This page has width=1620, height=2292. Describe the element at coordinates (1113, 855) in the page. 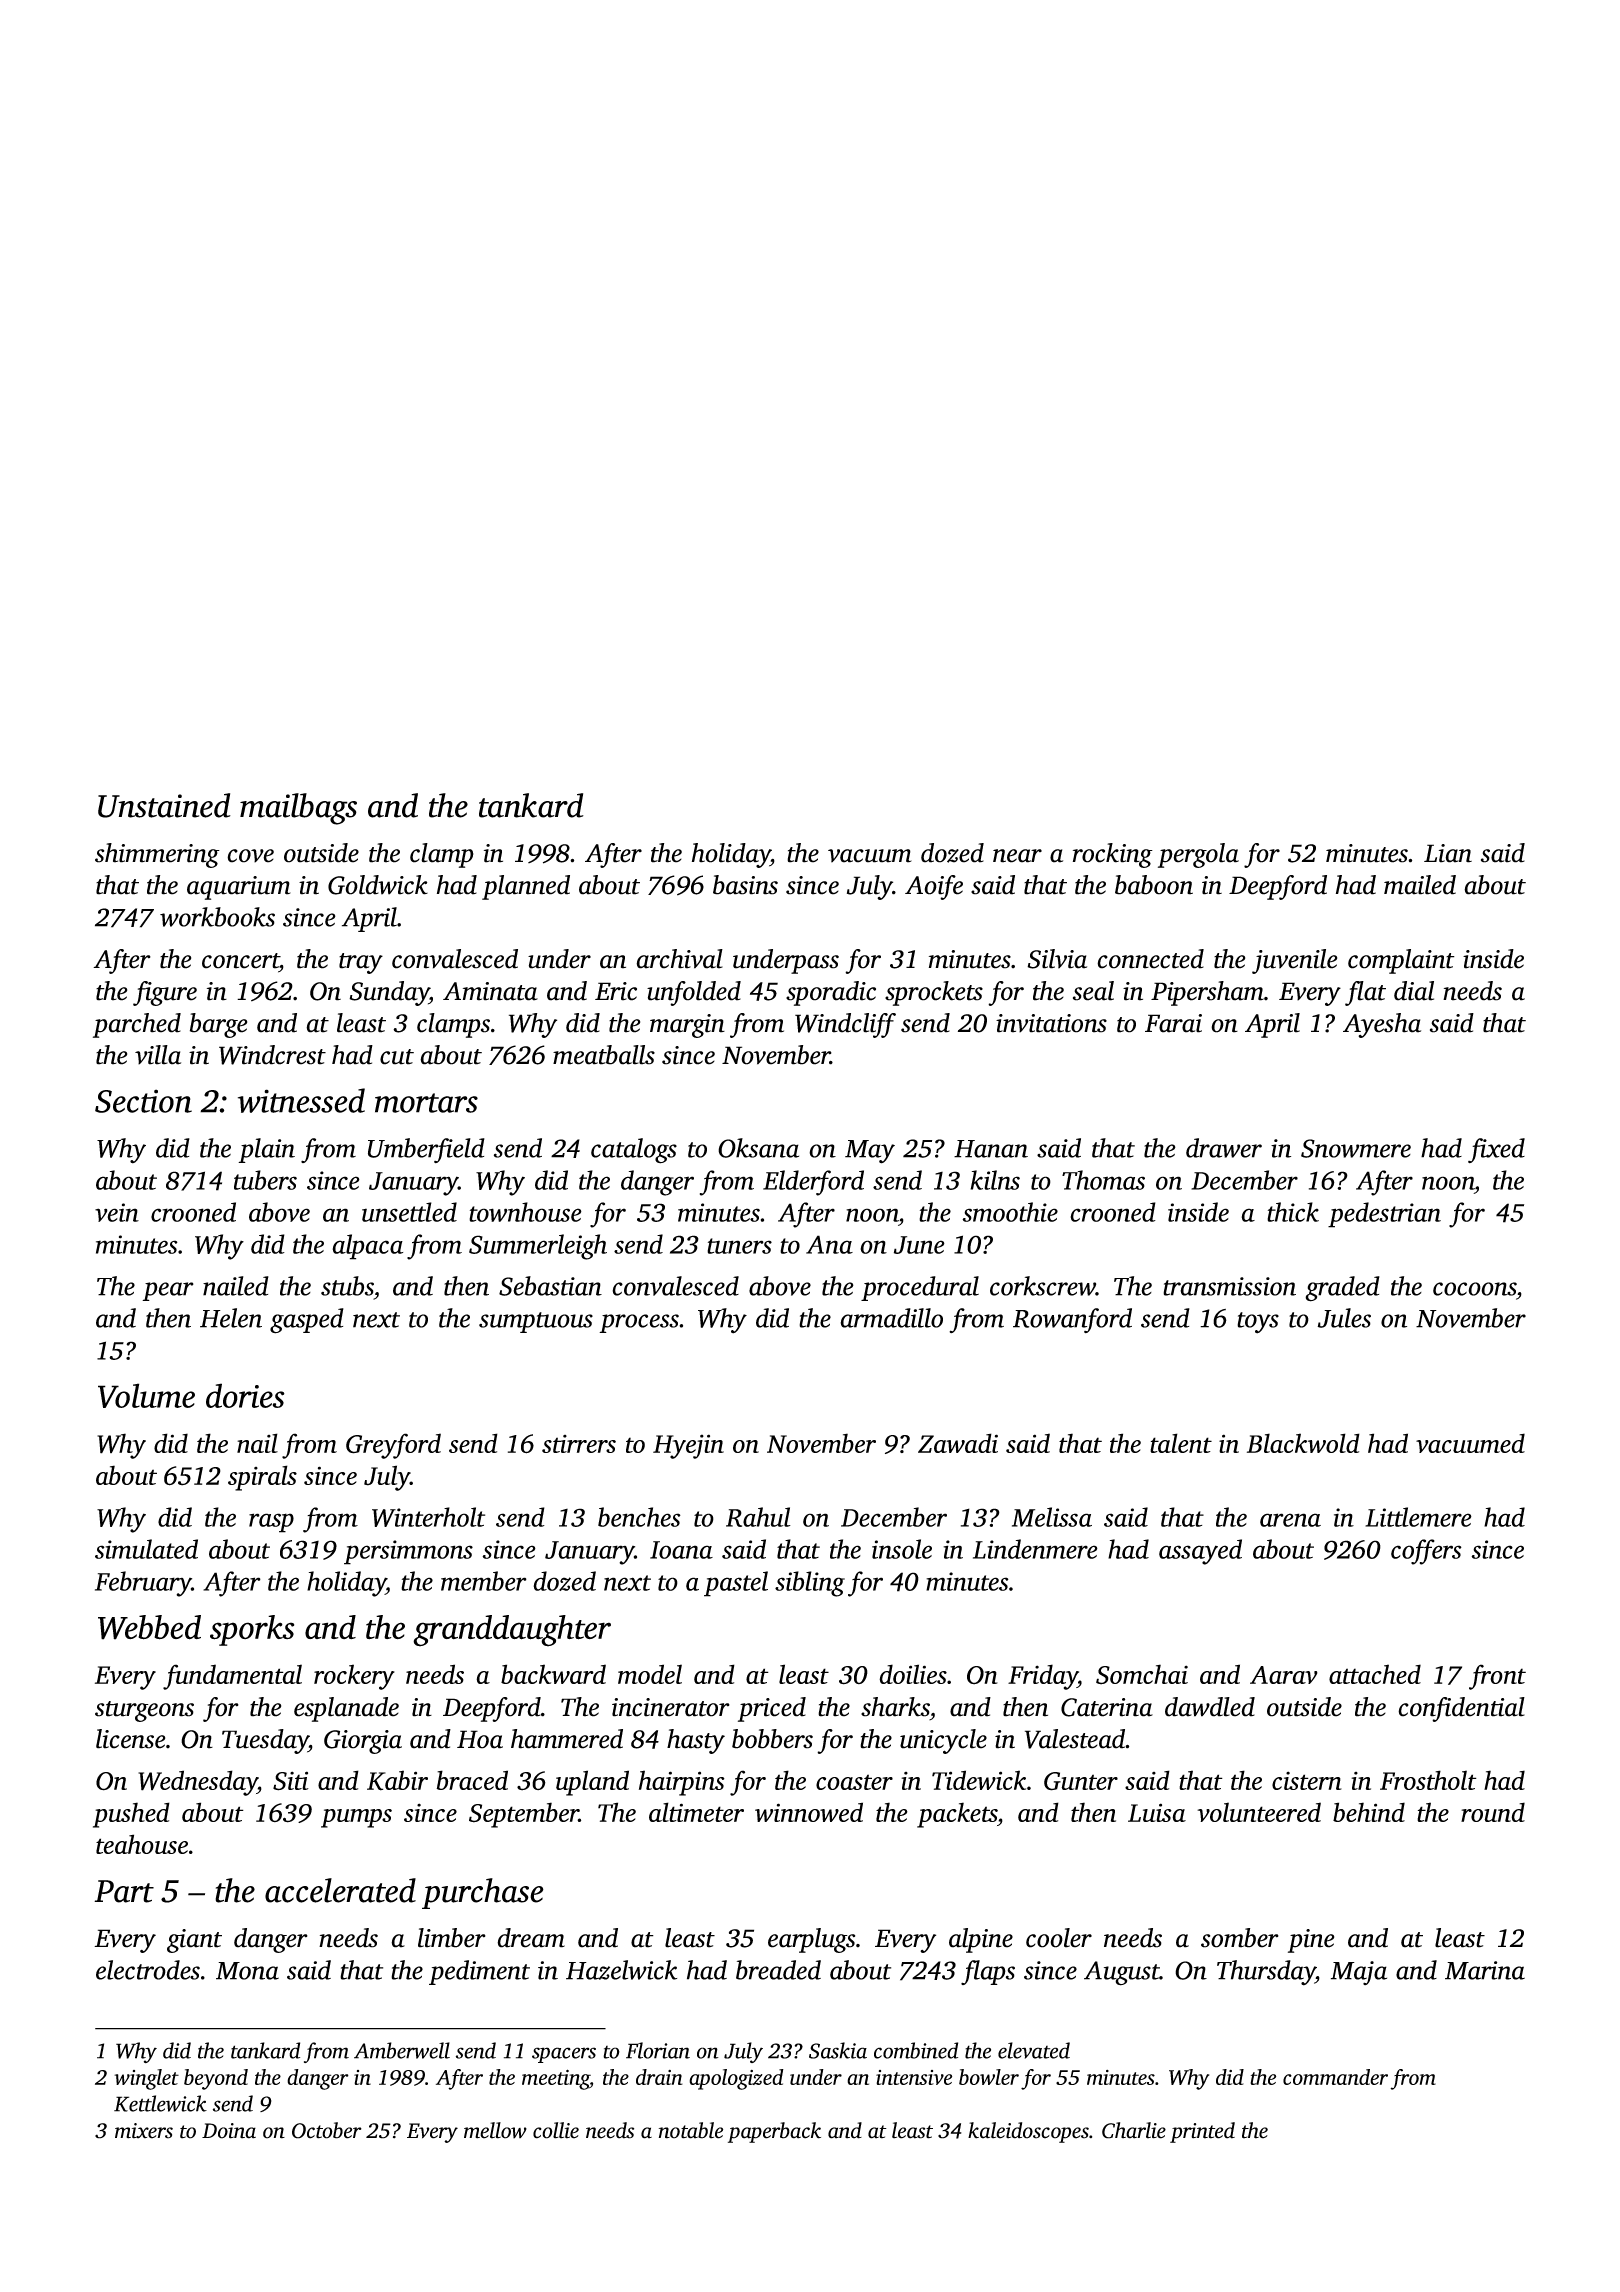

I see `rocking` at that location.
